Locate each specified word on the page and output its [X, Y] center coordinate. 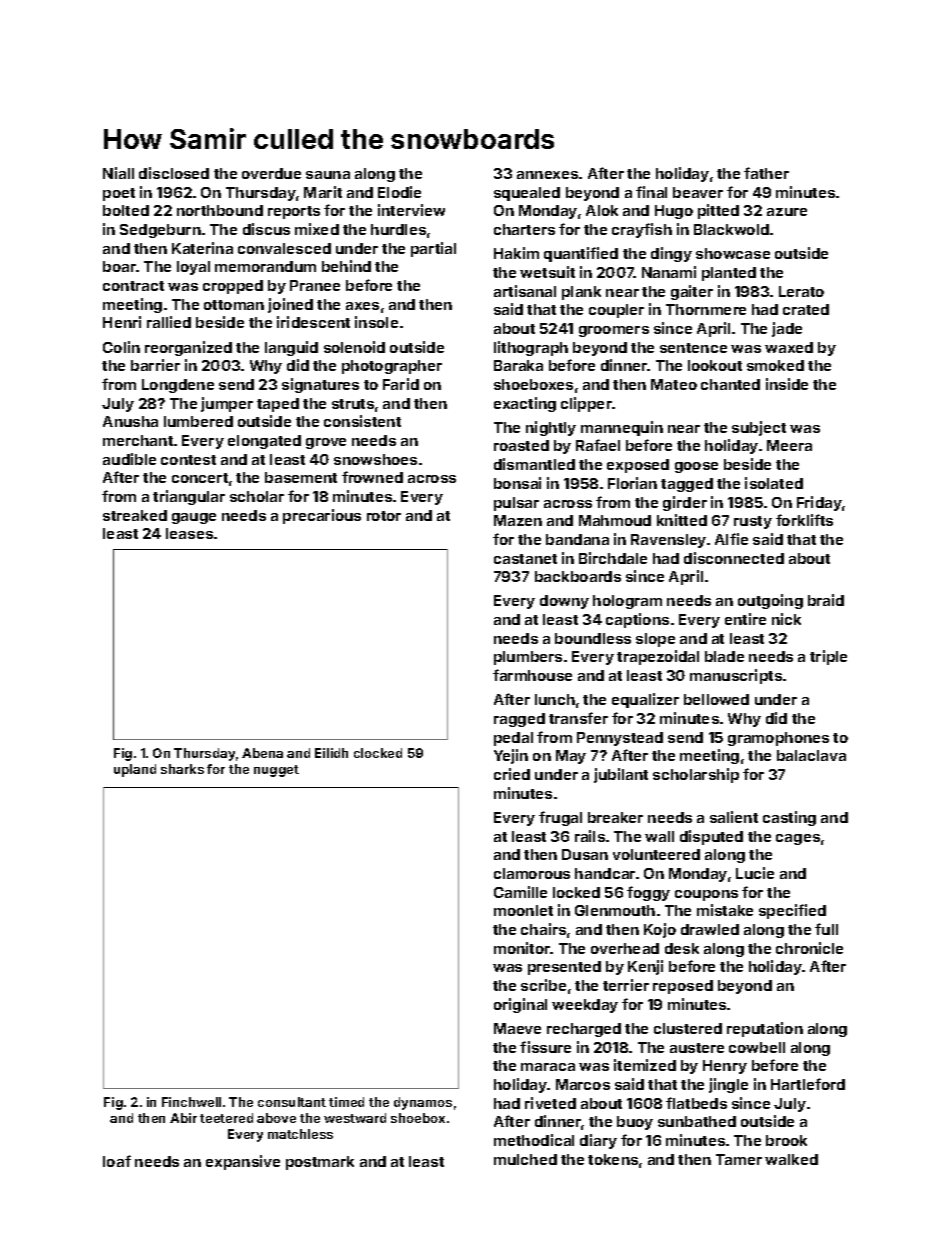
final [651, 192]
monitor [522, 948]
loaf [117, 1161]
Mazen [518, 520]
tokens [613, 1159]
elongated [264, 442]
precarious [322, 516]
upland [135, 770]
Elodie [399, 192]
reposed [683, 987]
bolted [126, 210]
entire [745, 619]
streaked [135, 515]
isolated [774, 483]
